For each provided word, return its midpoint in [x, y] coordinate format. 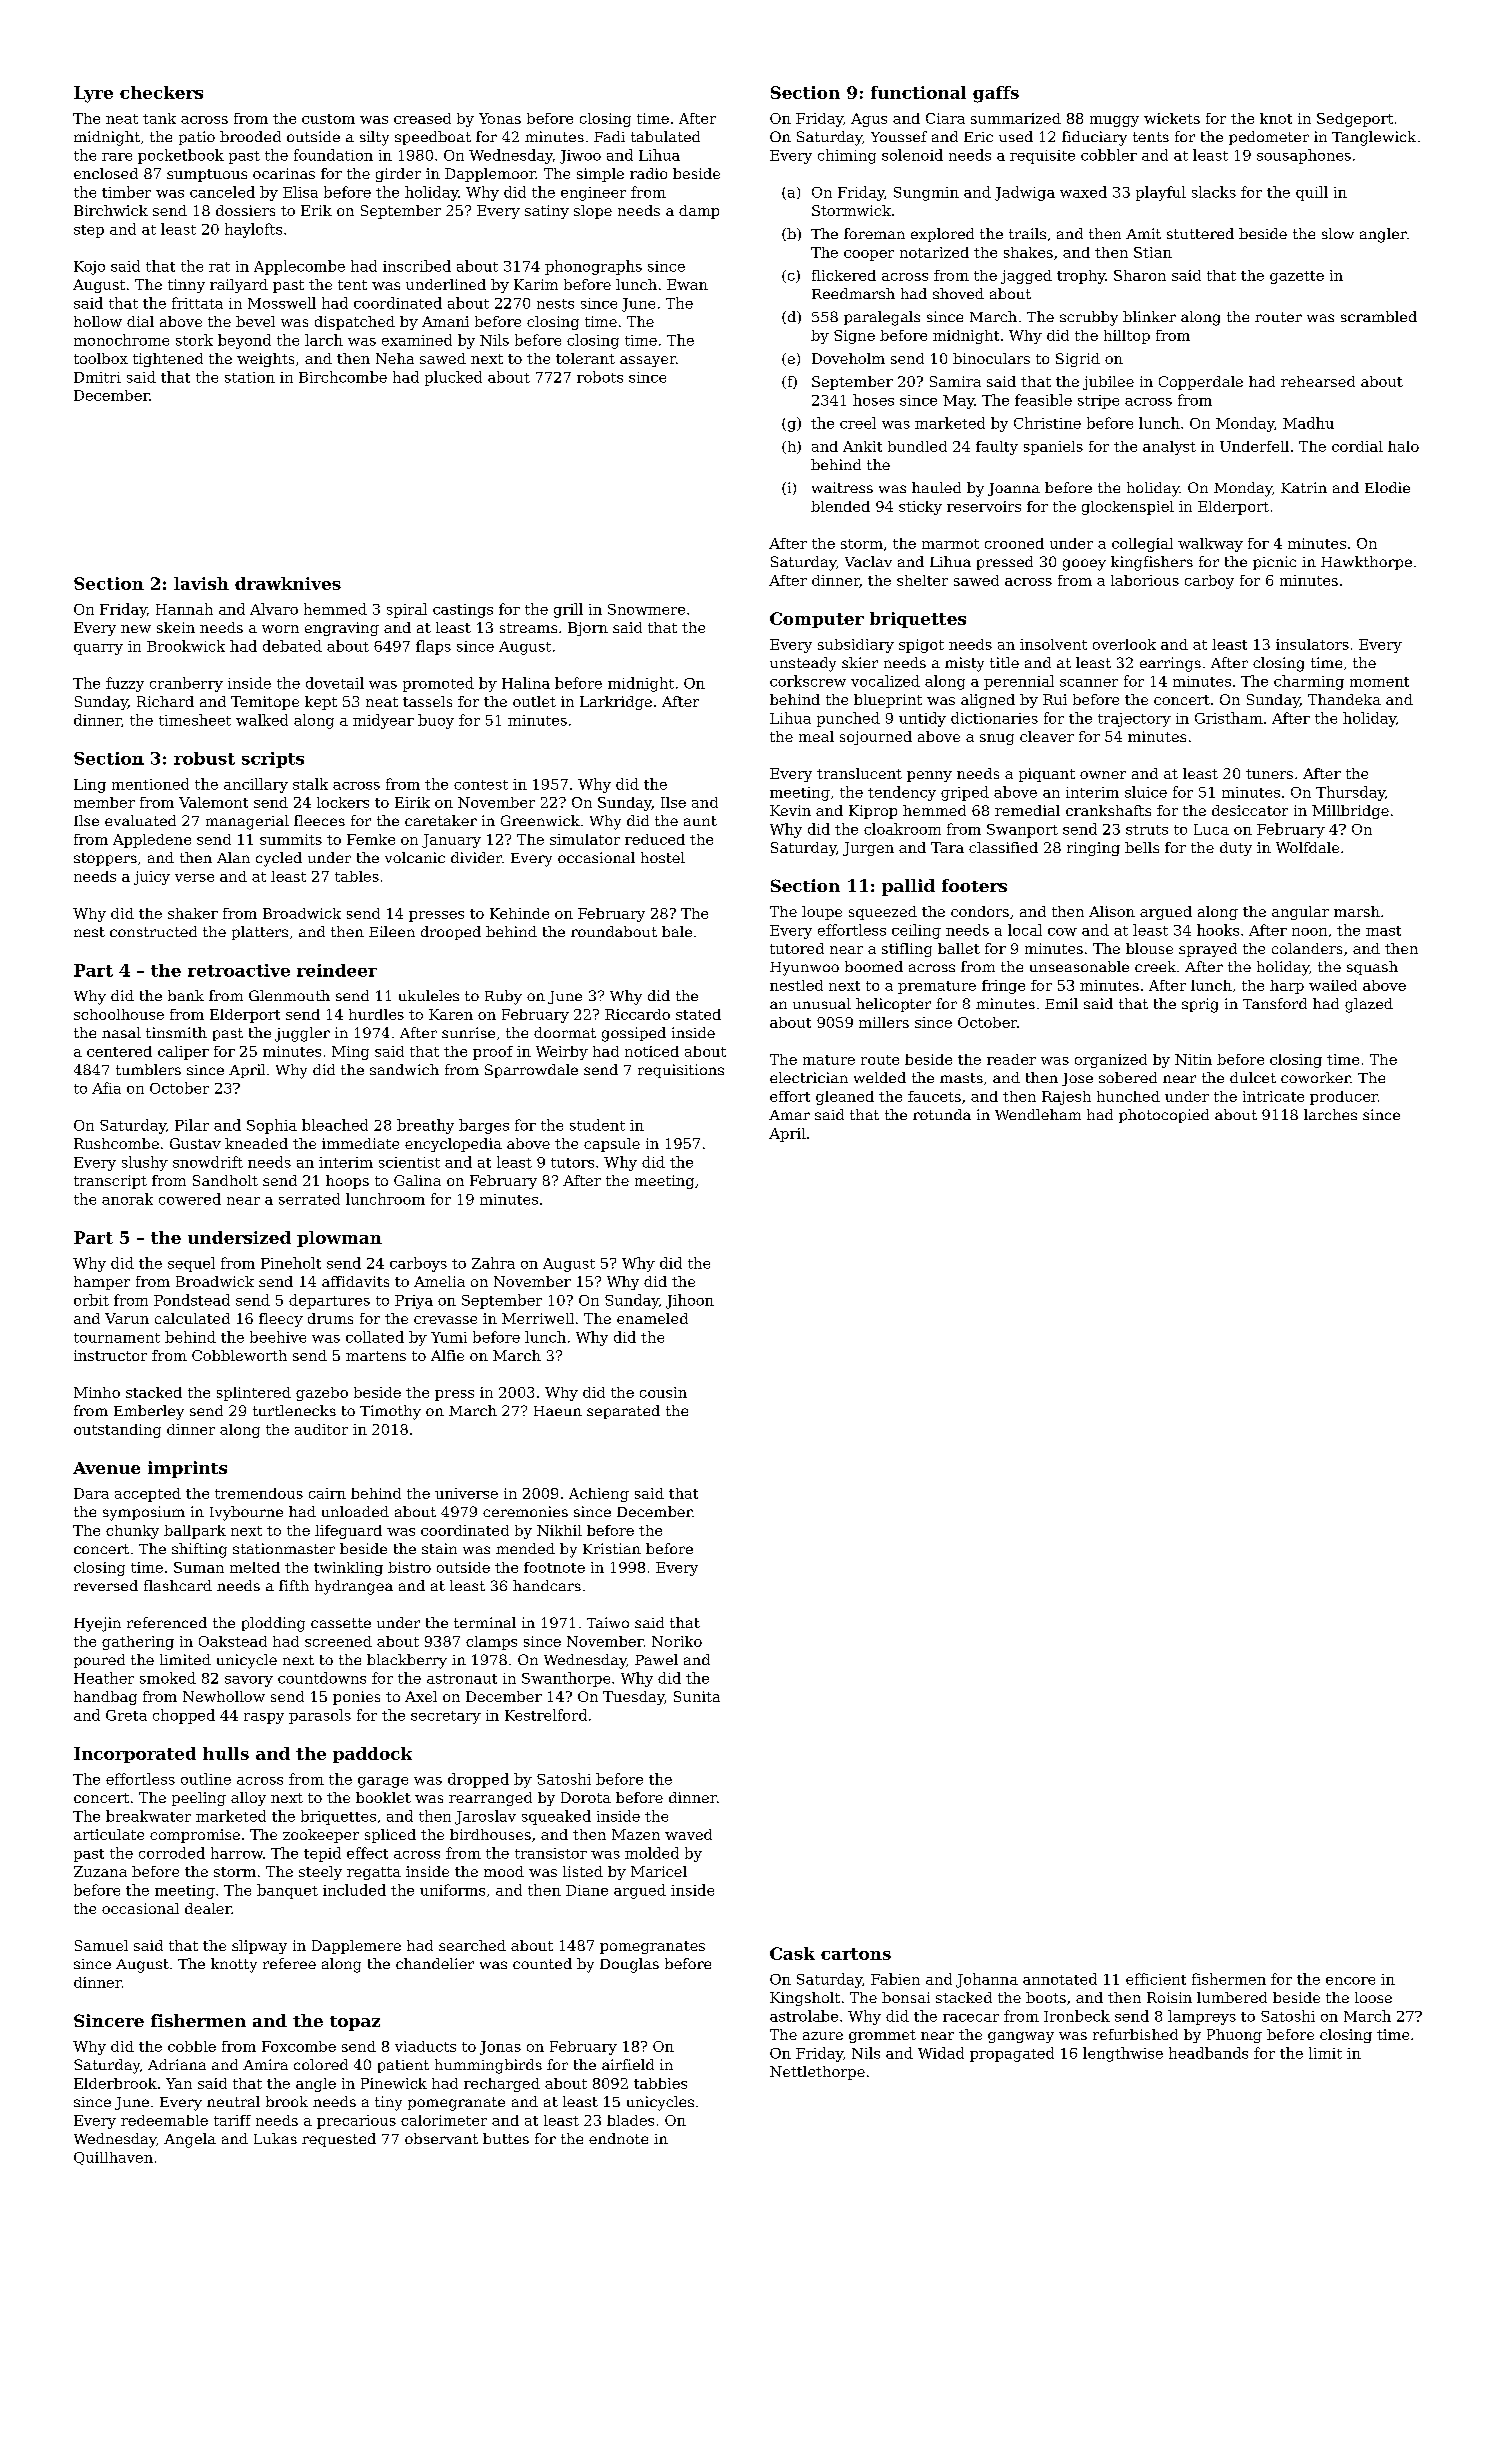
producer [1344, 1098]
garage [383, 1782]
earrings [1170, 664]
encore [1350, 1981]
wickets [1172, 118]
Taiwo [608, 1622]
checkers [161, 92]
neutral [233, 2101]
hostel [663, 857]
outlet [534, 701]
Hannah [184, 609]
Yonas [500, 118]
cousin [663, 1392]
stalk [310, 784]
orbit [91, 1300]
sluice [1146, 792]
